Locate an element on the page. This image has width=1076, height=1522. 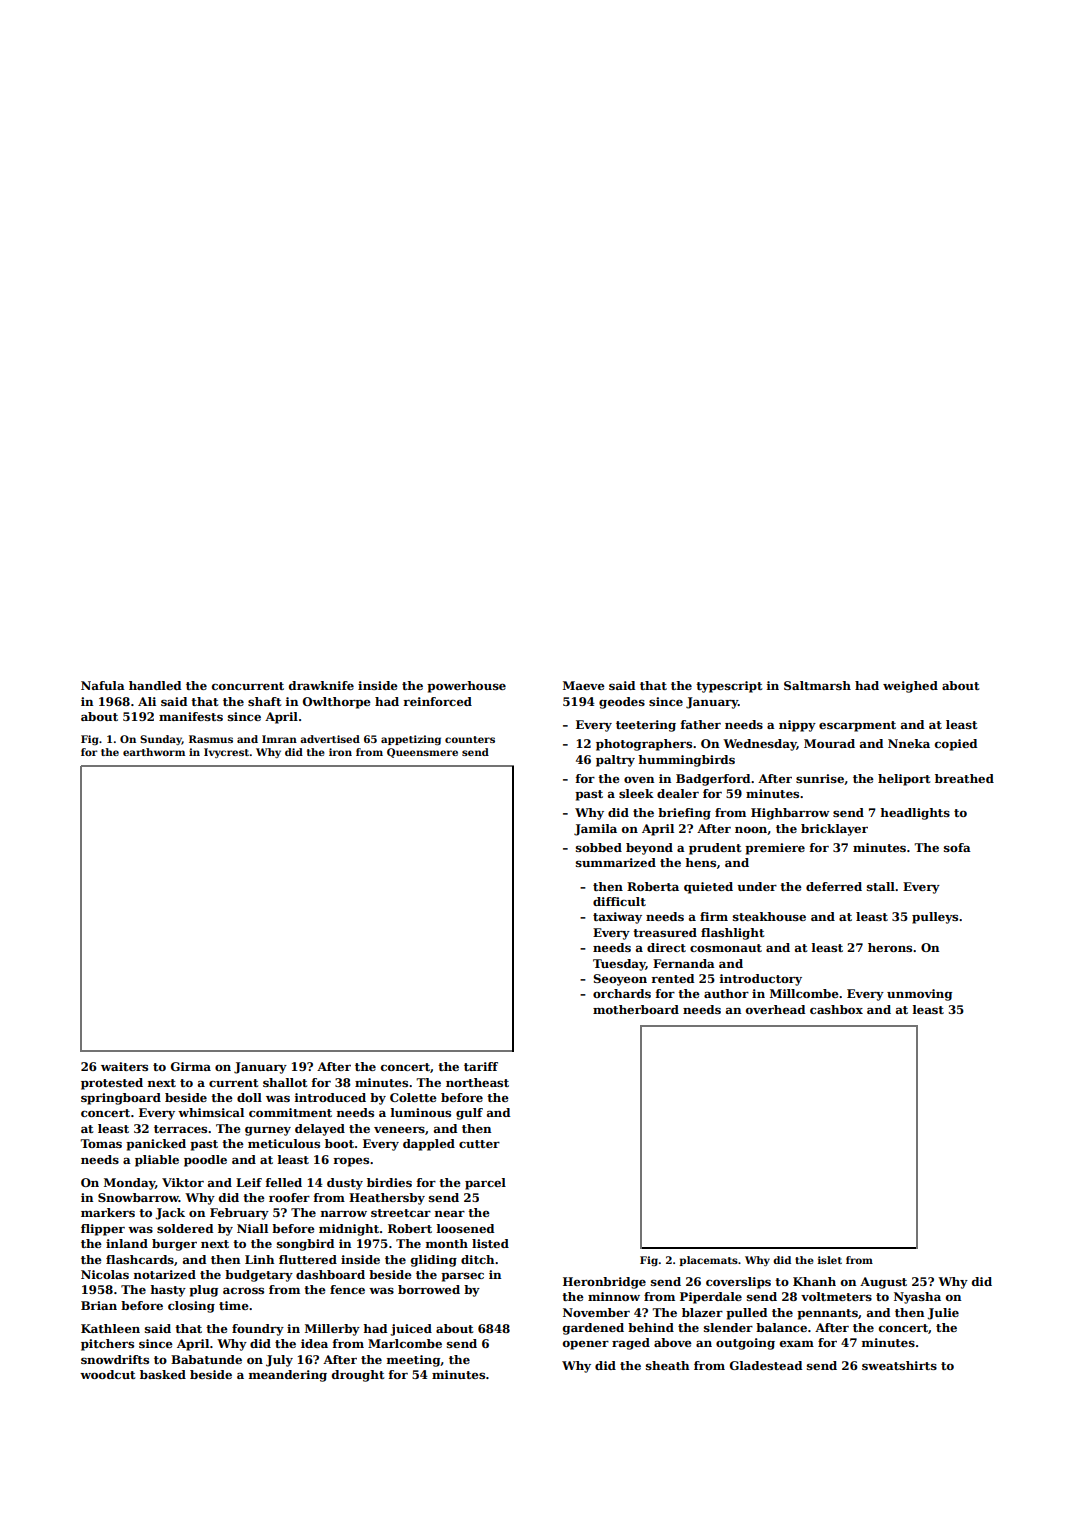
Tuesday is located at coordinates (619, 965).
